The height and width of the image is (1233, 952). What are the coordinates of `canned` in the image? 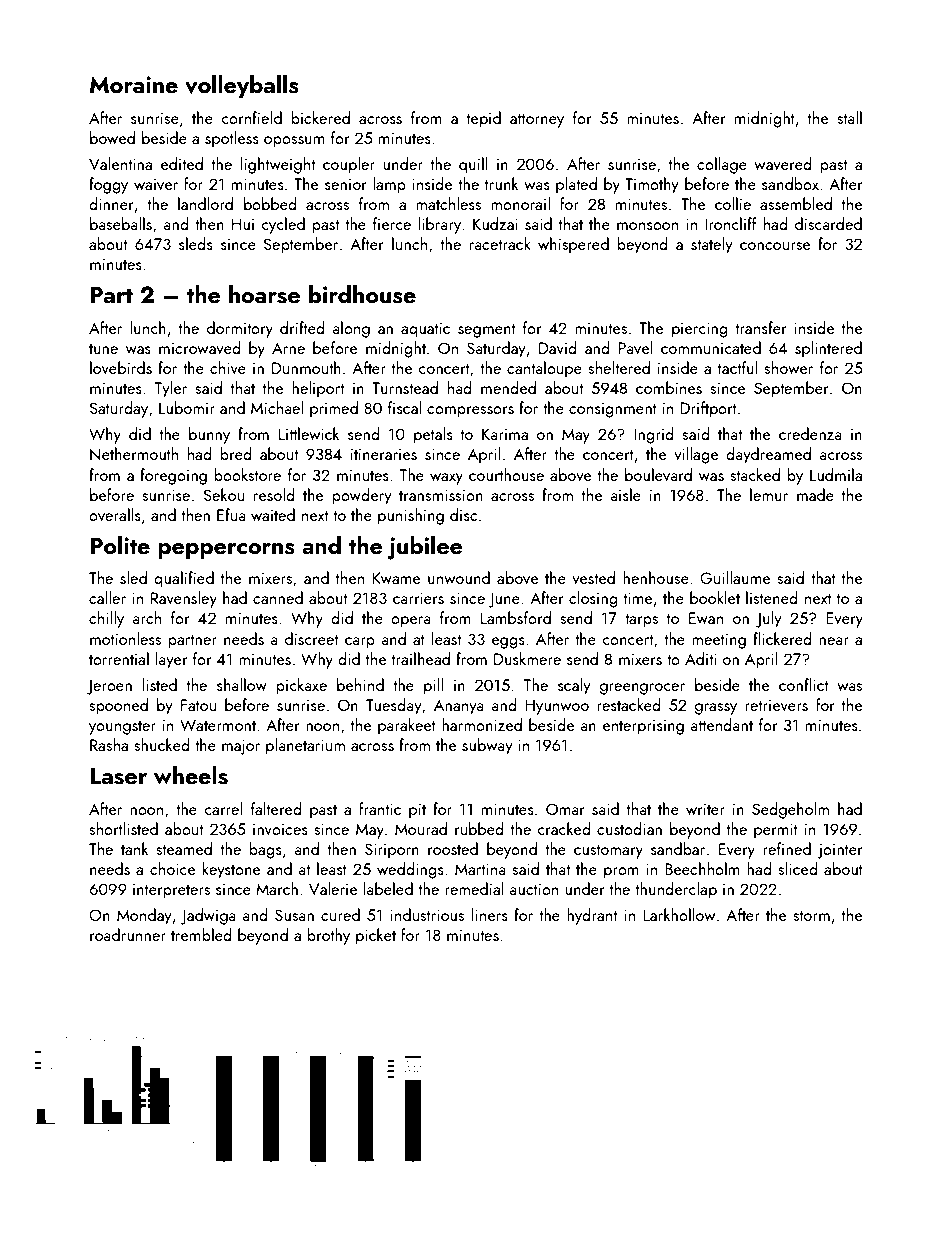 It's located at (278, 597).
